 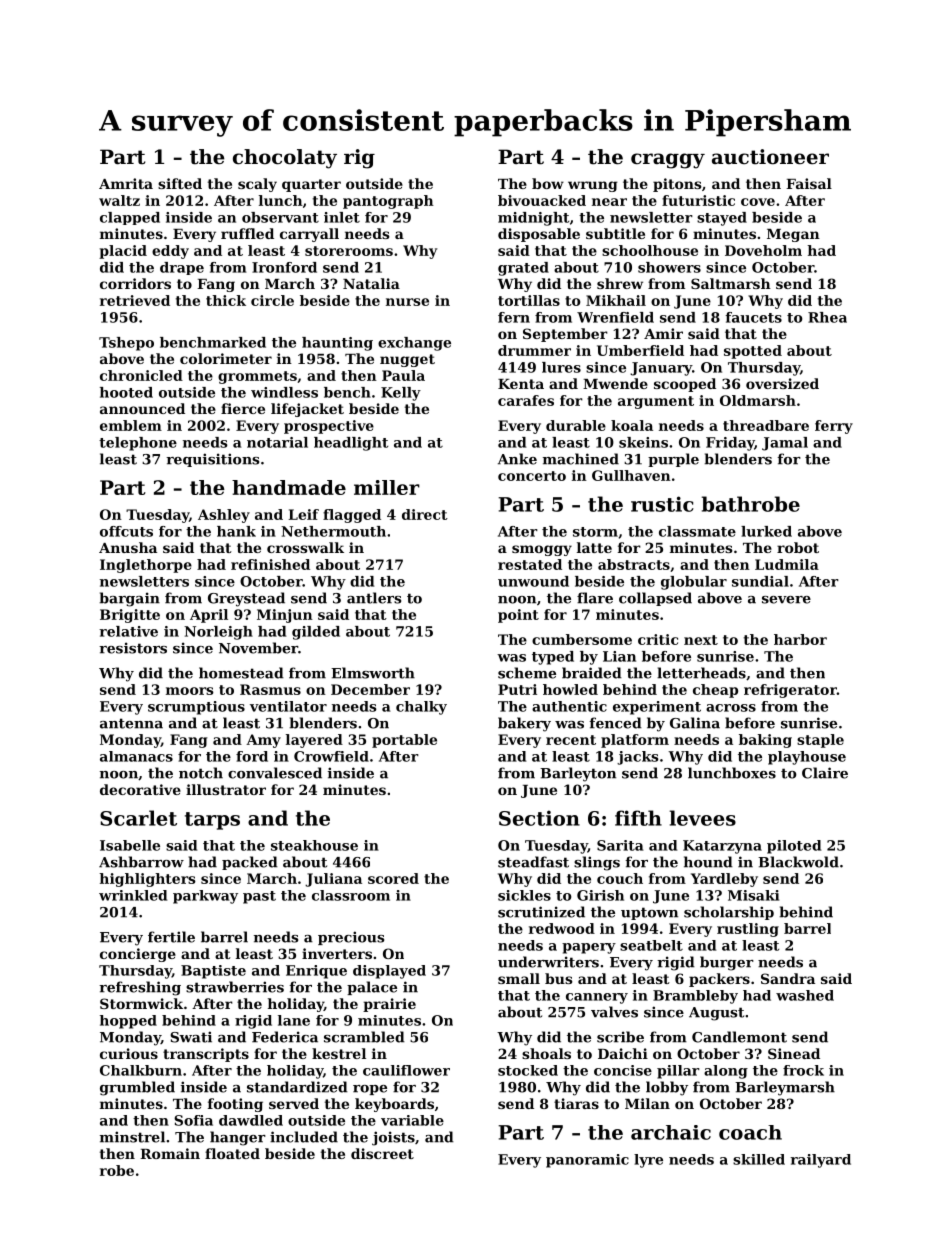 What do you see at coordinates (770, 157) in the page?
I see `auctioneer` at bounding box center [770, 157].
